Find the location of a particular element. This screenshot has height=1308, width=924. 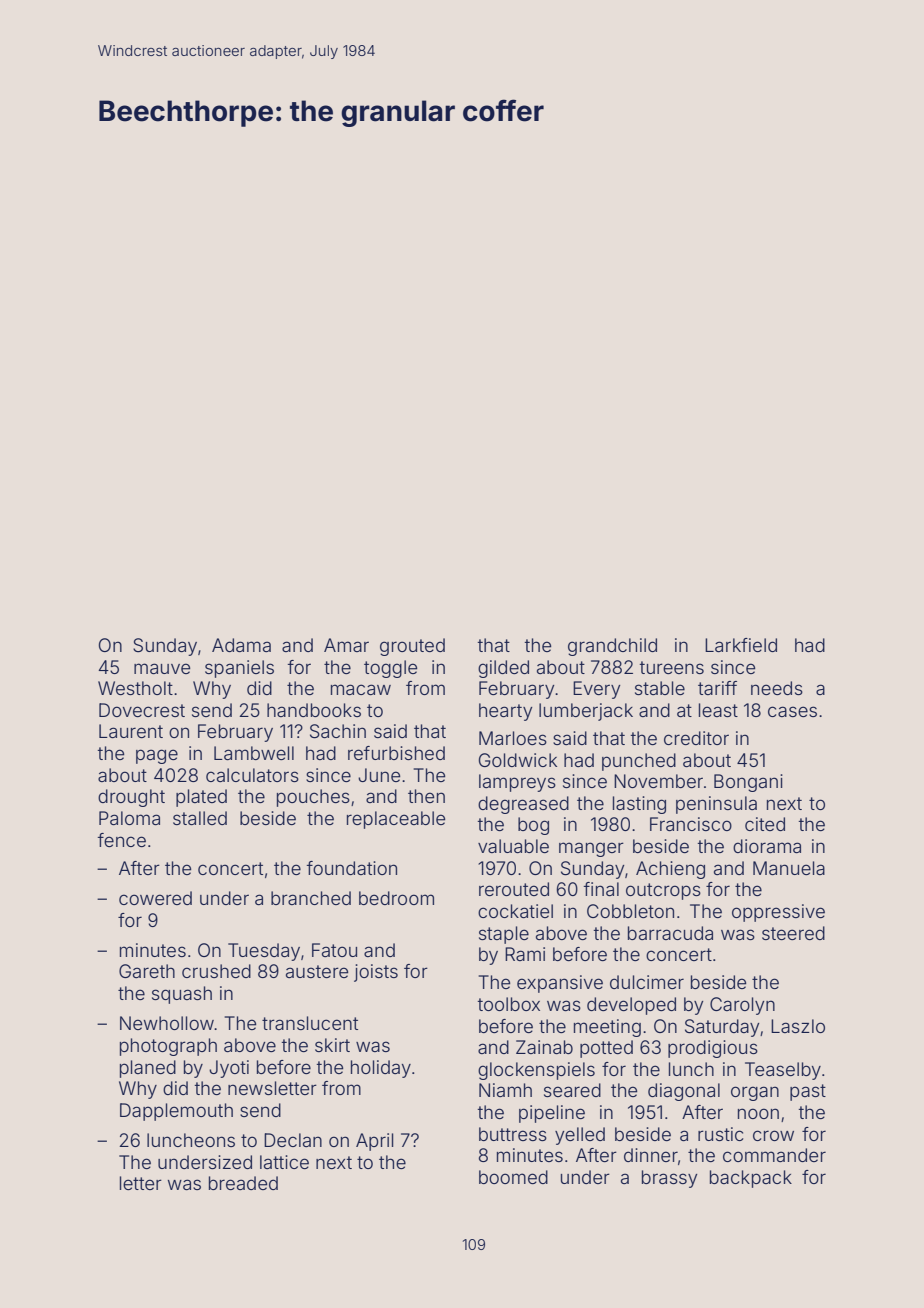

lattice is located at coordinates (284, 1162).
